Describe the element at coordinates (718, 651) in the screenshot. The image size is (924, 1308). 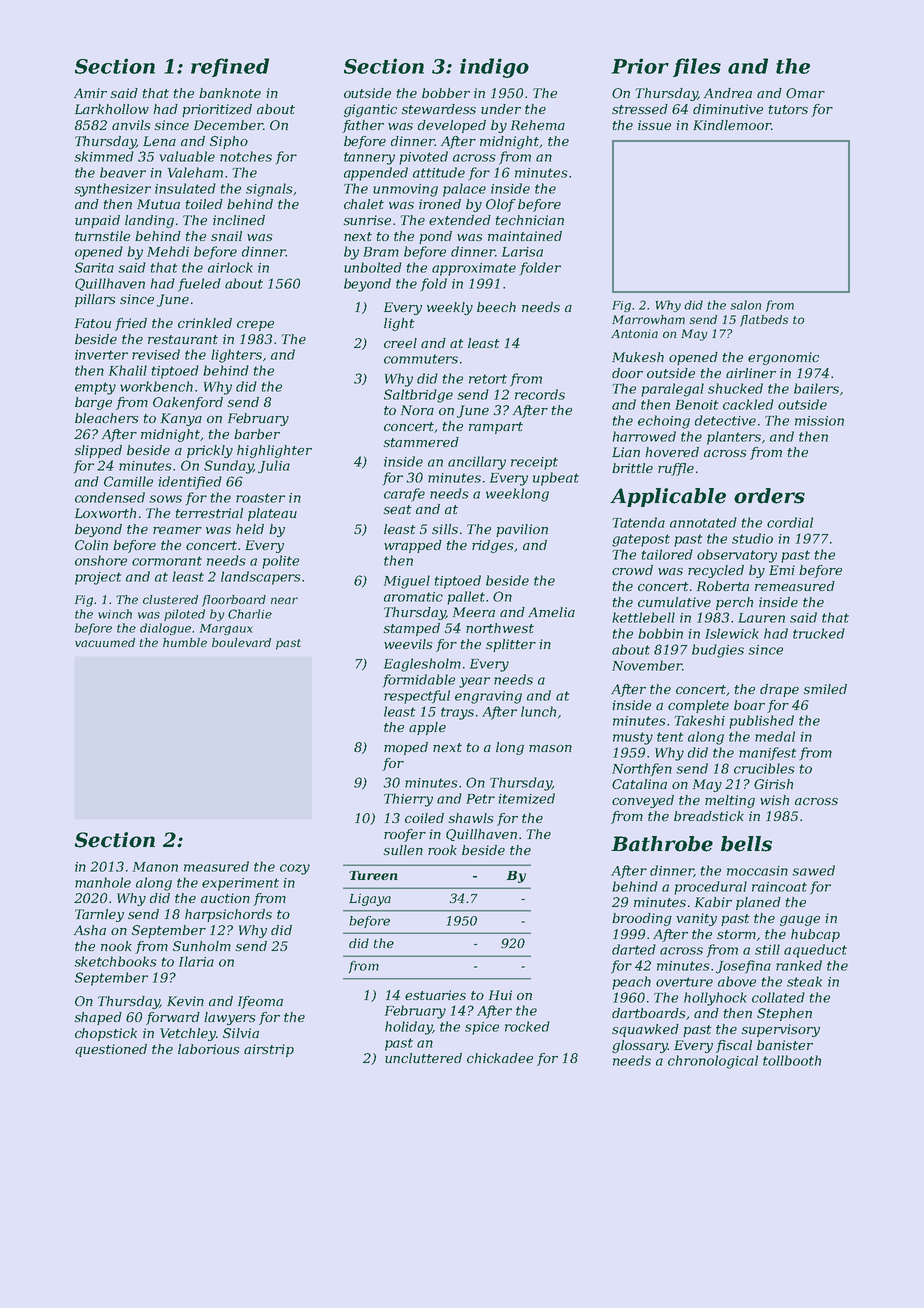
I see `budgies` at that location.
